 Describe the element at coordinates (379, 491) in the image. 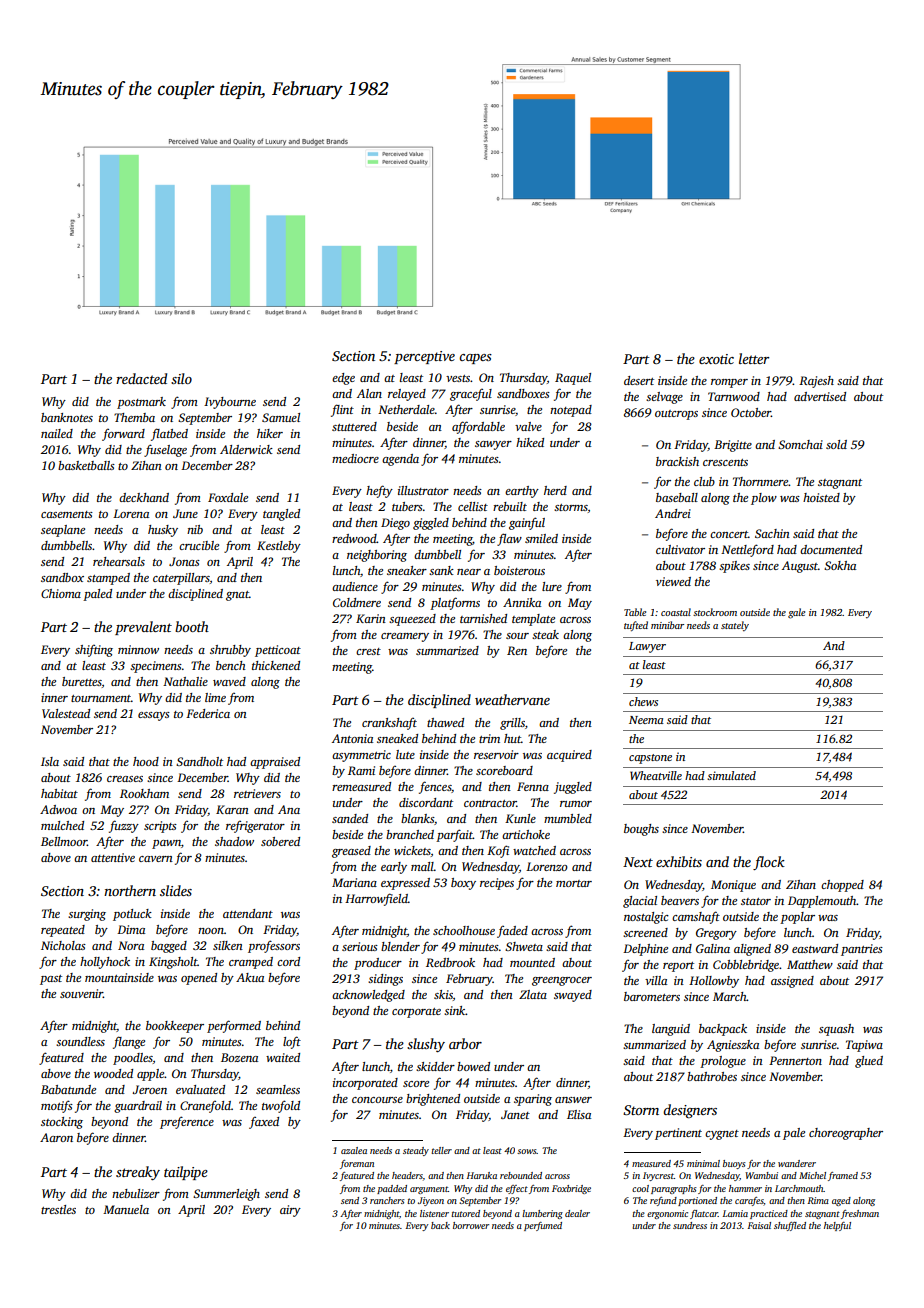

I see `hefty` at that location.
